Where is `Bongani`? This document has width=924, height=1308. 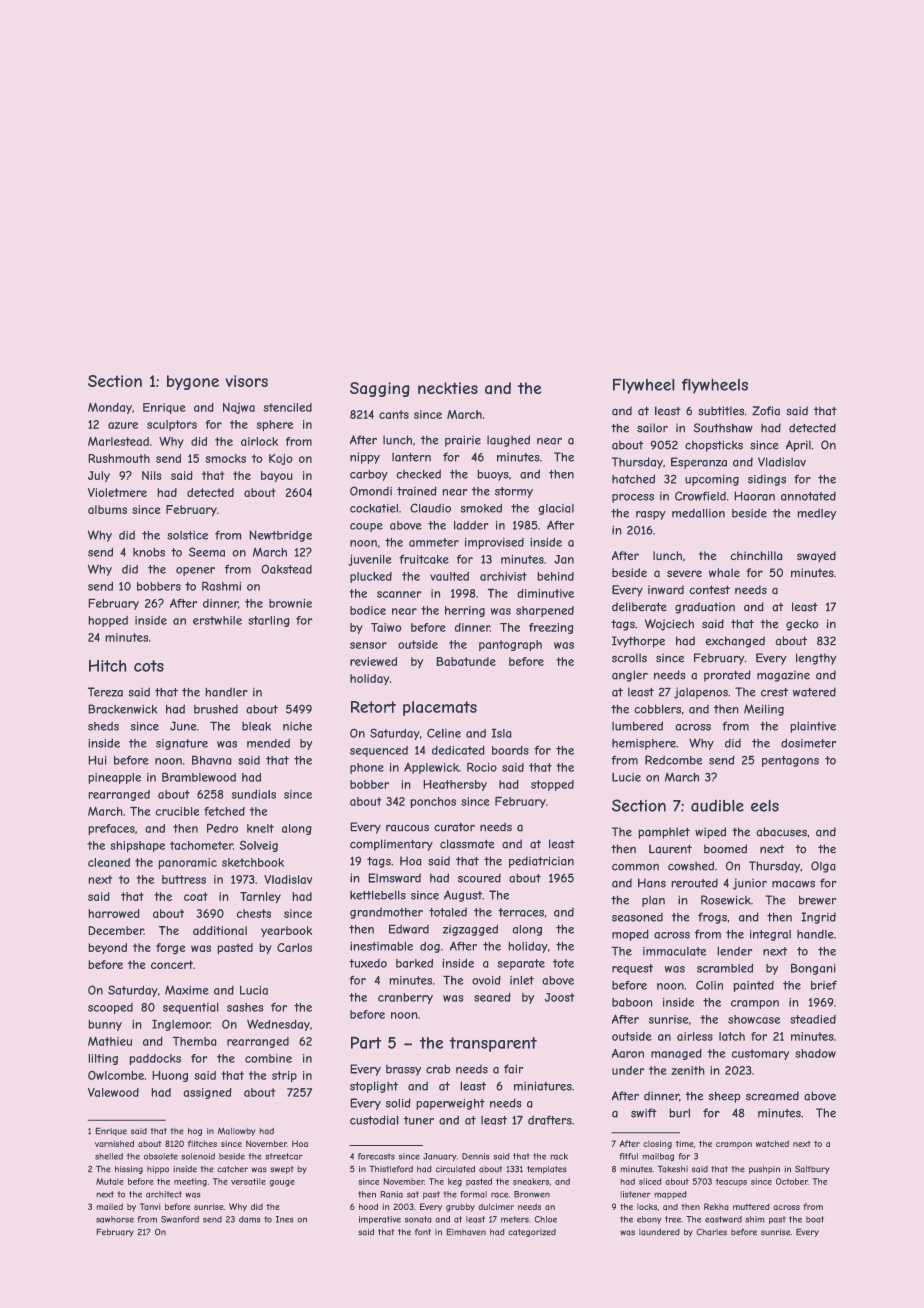 Bongani is located at coordinates (813, 969).
